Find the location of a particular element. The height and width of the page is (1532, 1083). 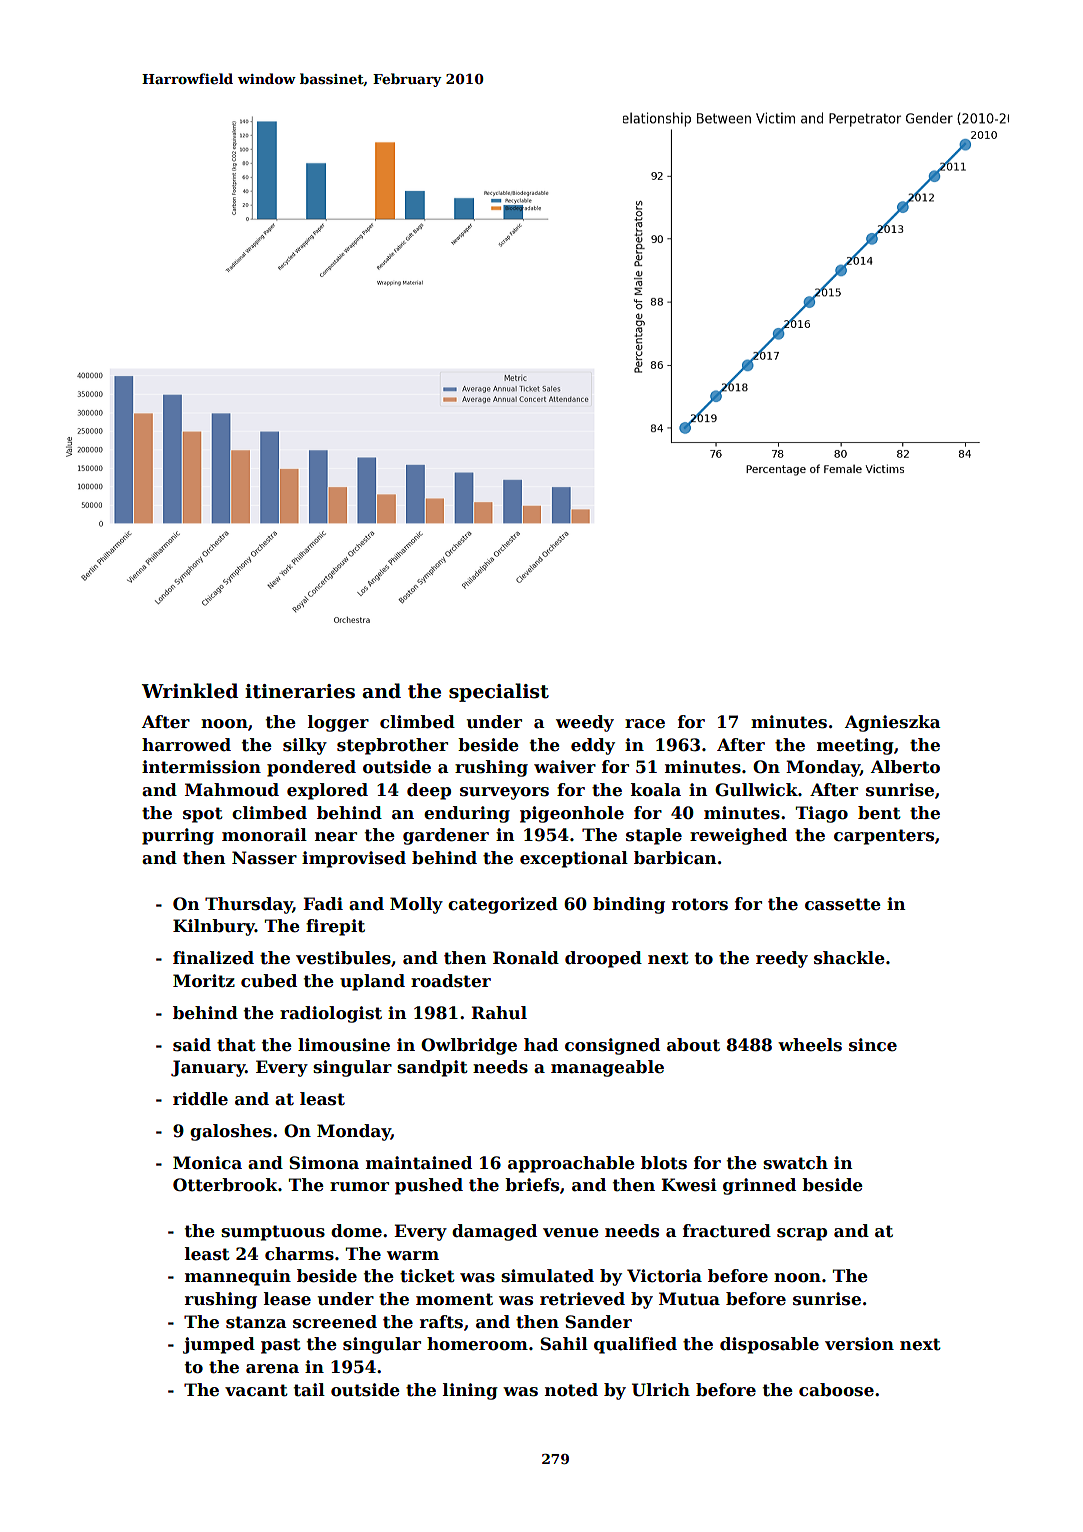

since is located at coordinates (873, 1045).
